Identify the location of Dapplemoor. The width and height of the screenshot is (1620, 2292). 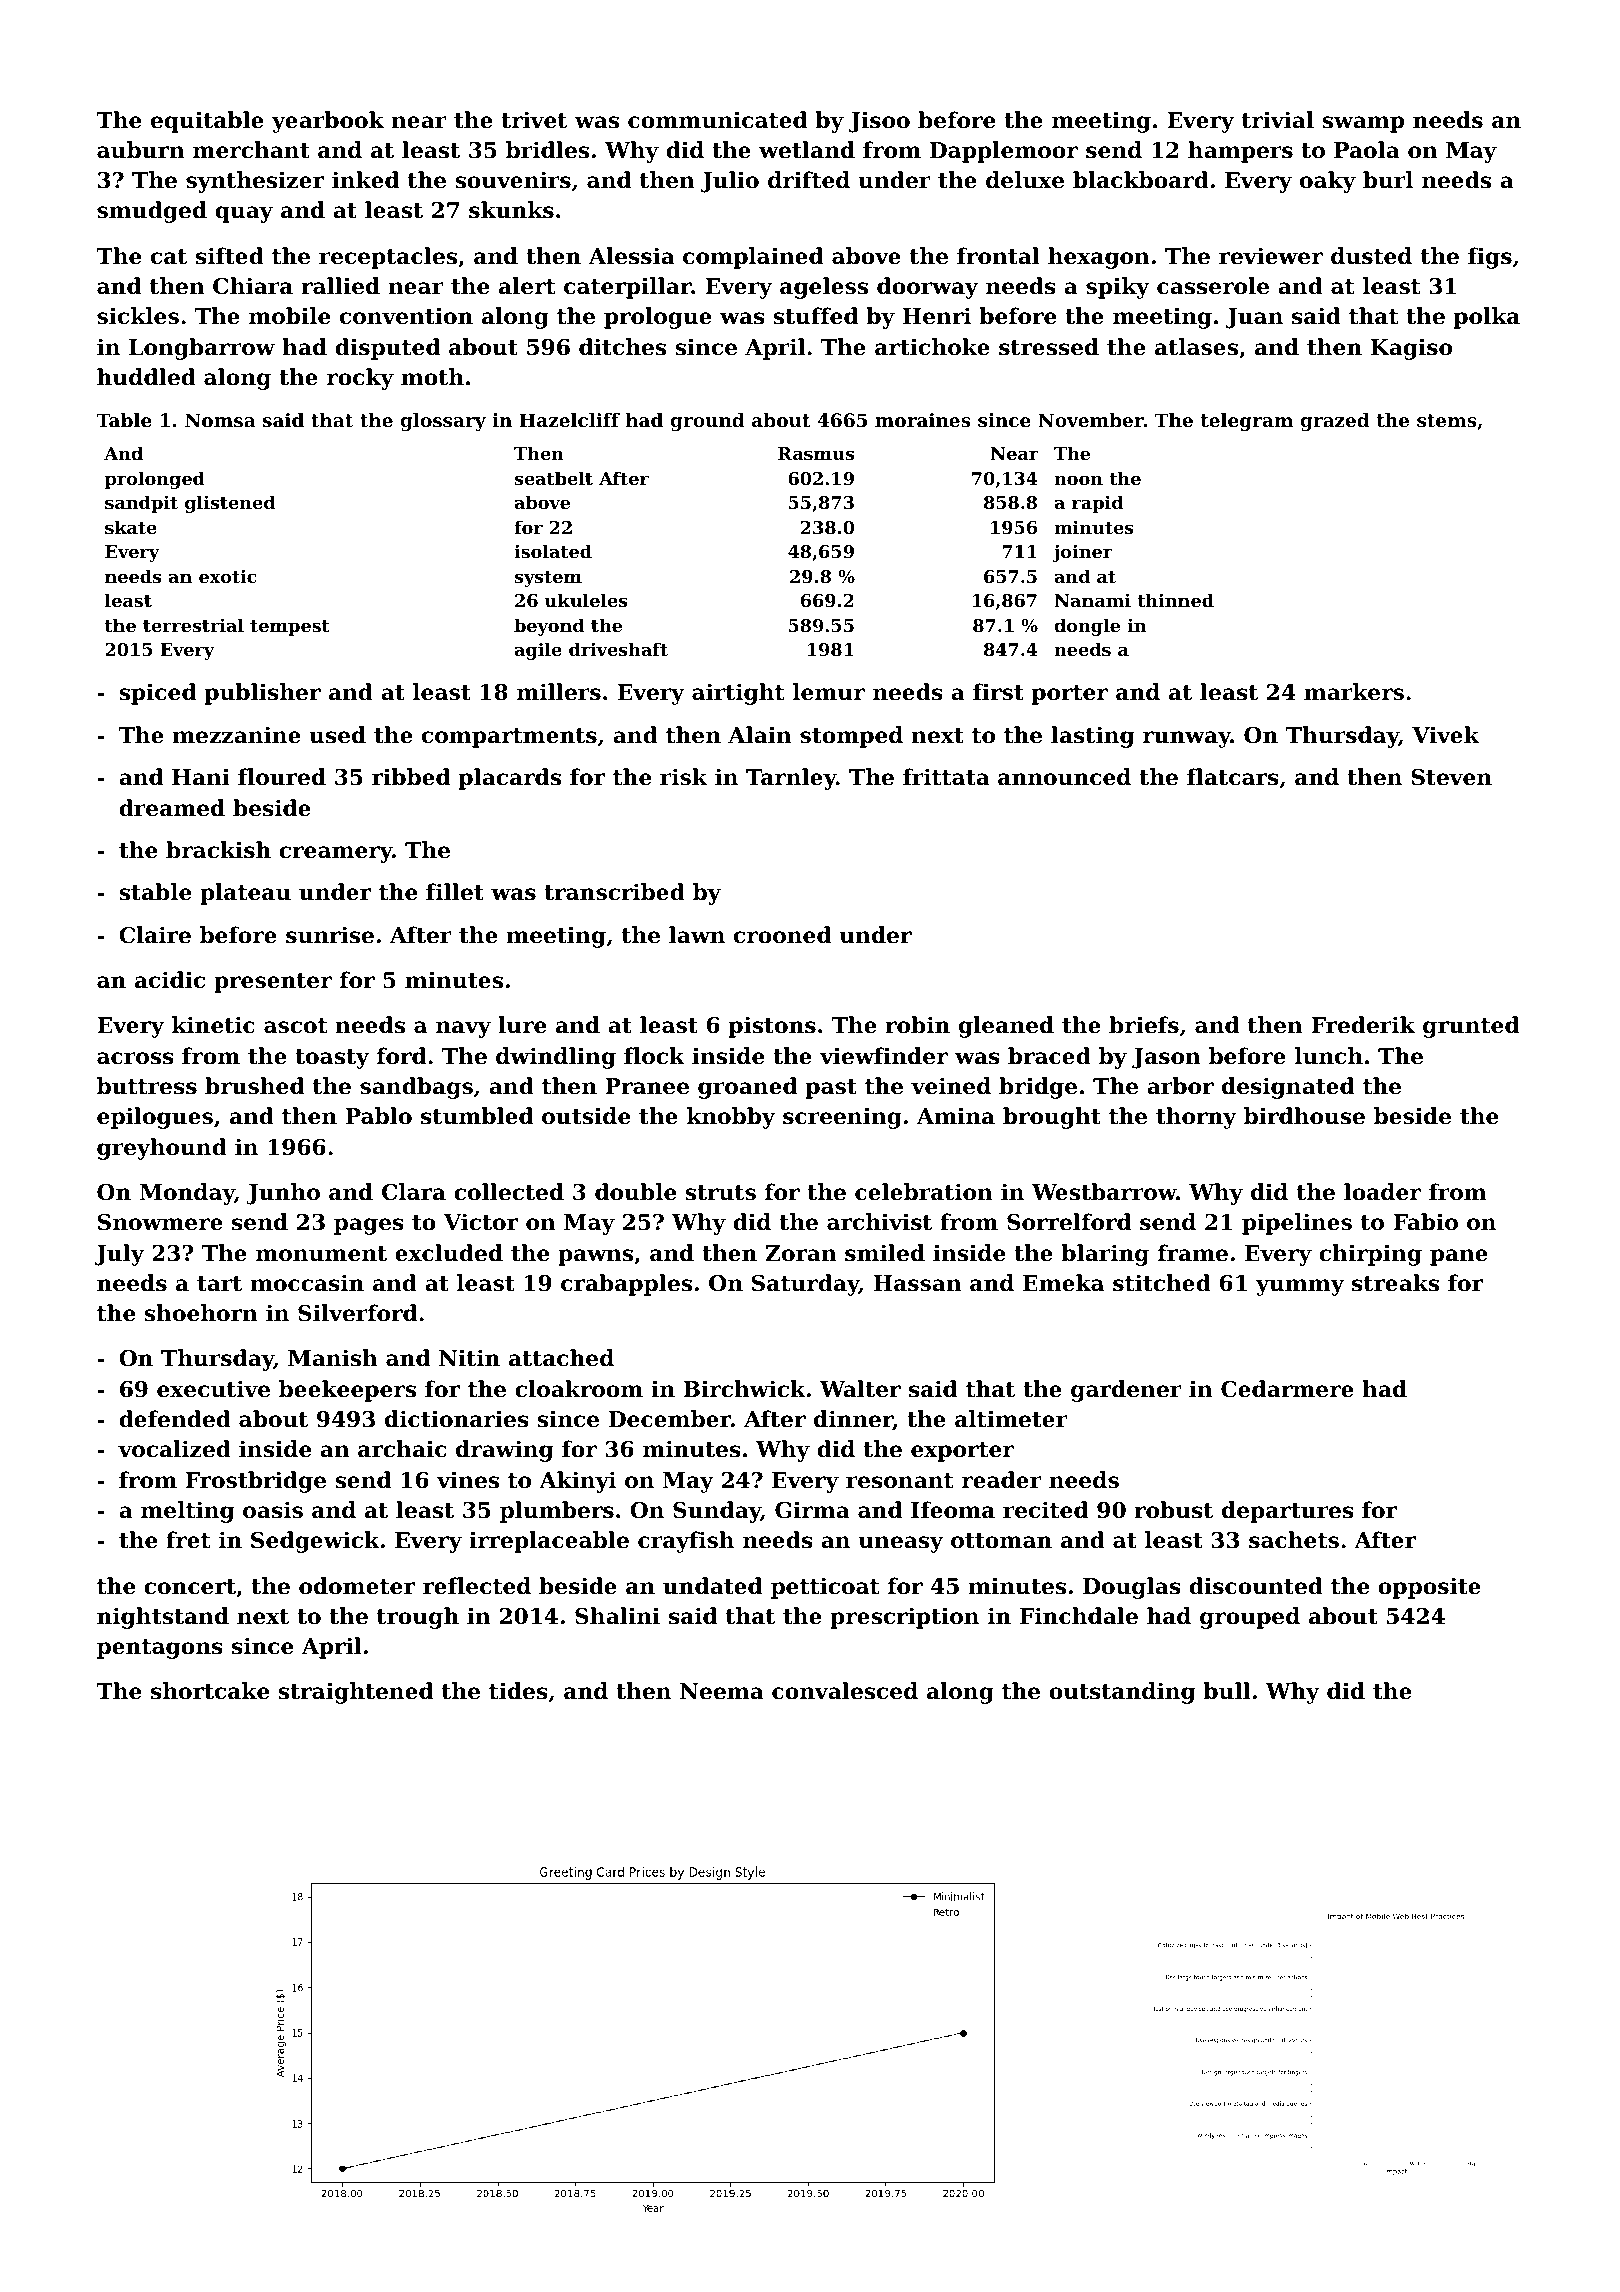
(1004, 152).
